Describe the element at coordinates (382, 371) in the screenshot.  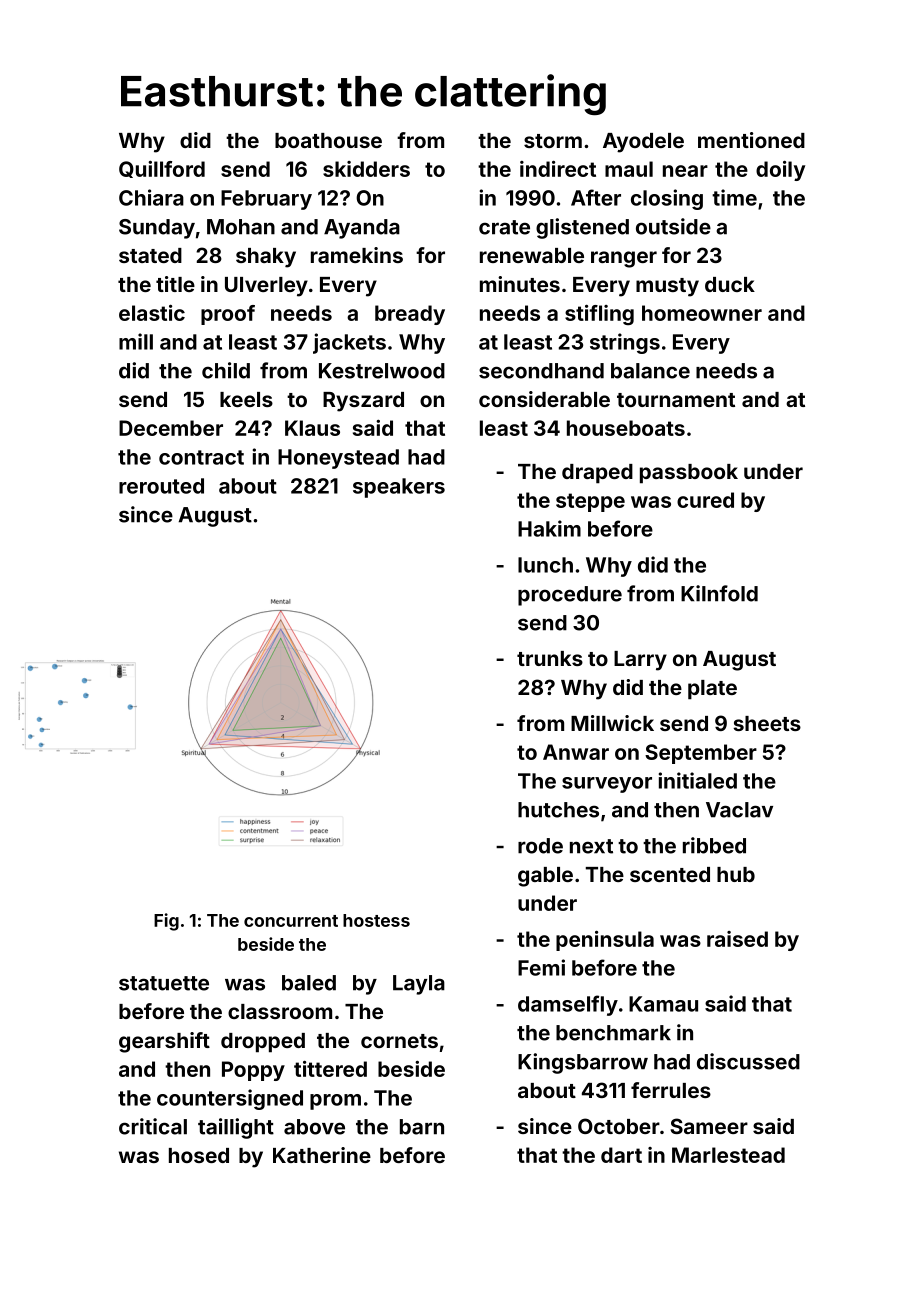
I see `Kestrelwood` at that location.
